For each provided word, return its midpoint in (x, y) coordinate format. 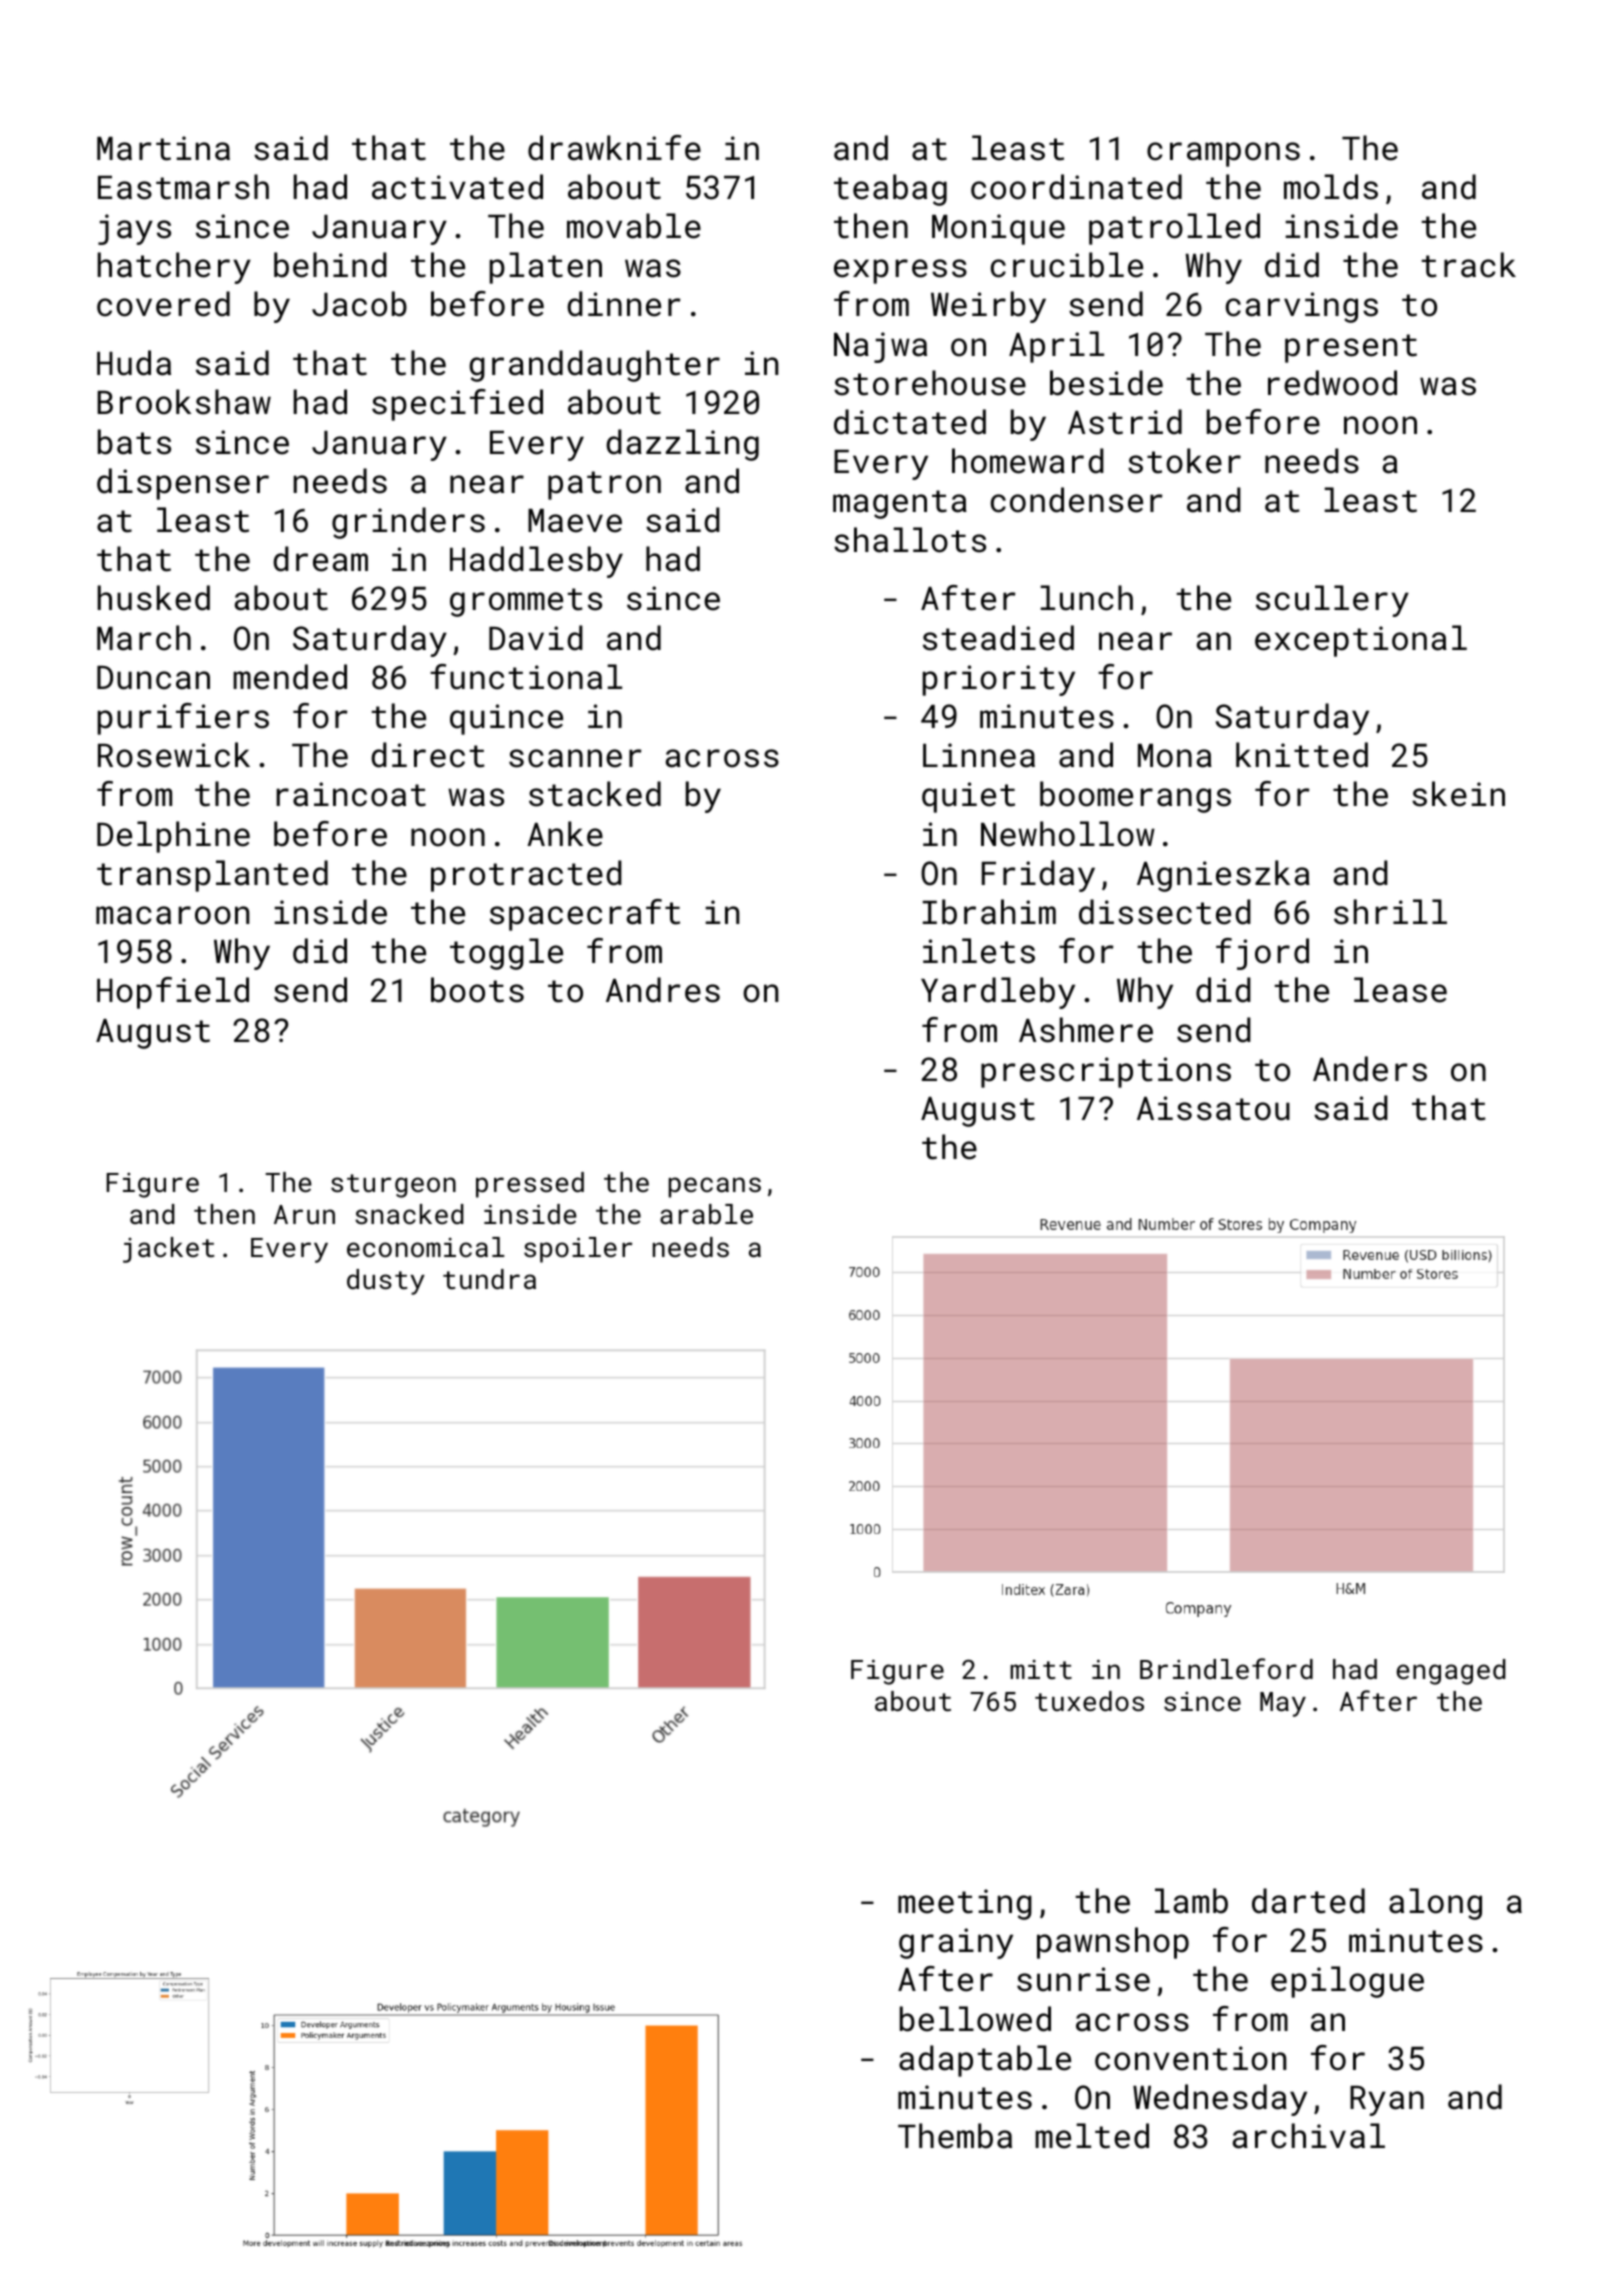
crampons (1223, 154)
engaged (1451, 1672)
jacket (168, 1250)
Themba (955, 2136)
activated (457, 187)
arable (706, 1214)
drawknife (614, 148)
